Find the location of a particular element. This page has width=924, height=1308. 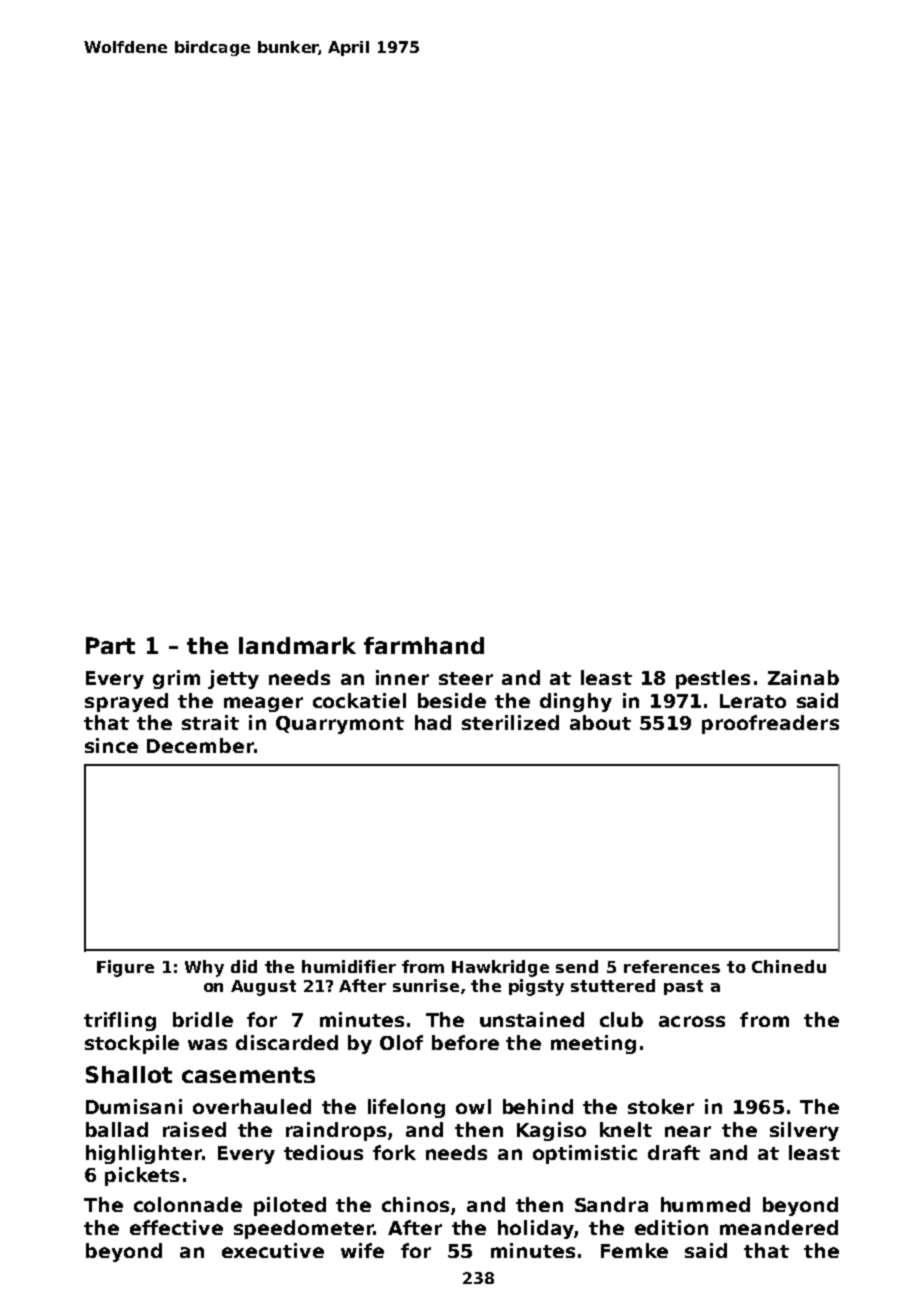

pestles is located at coordinates (713, 679).
